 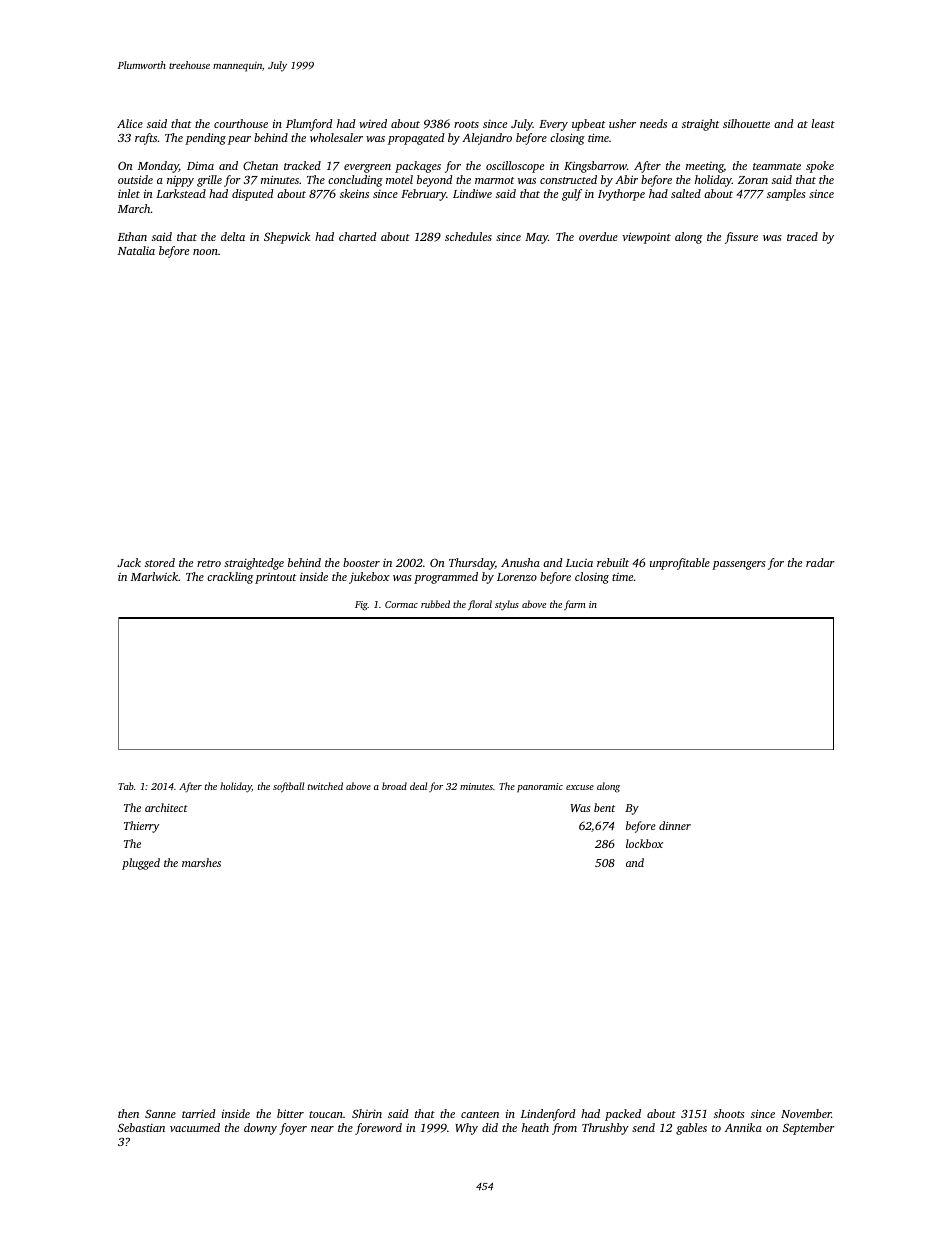 What do you see at coordinates (418, 786) in the screenshot?
I see `deal` at bounding box center [418, 786].
